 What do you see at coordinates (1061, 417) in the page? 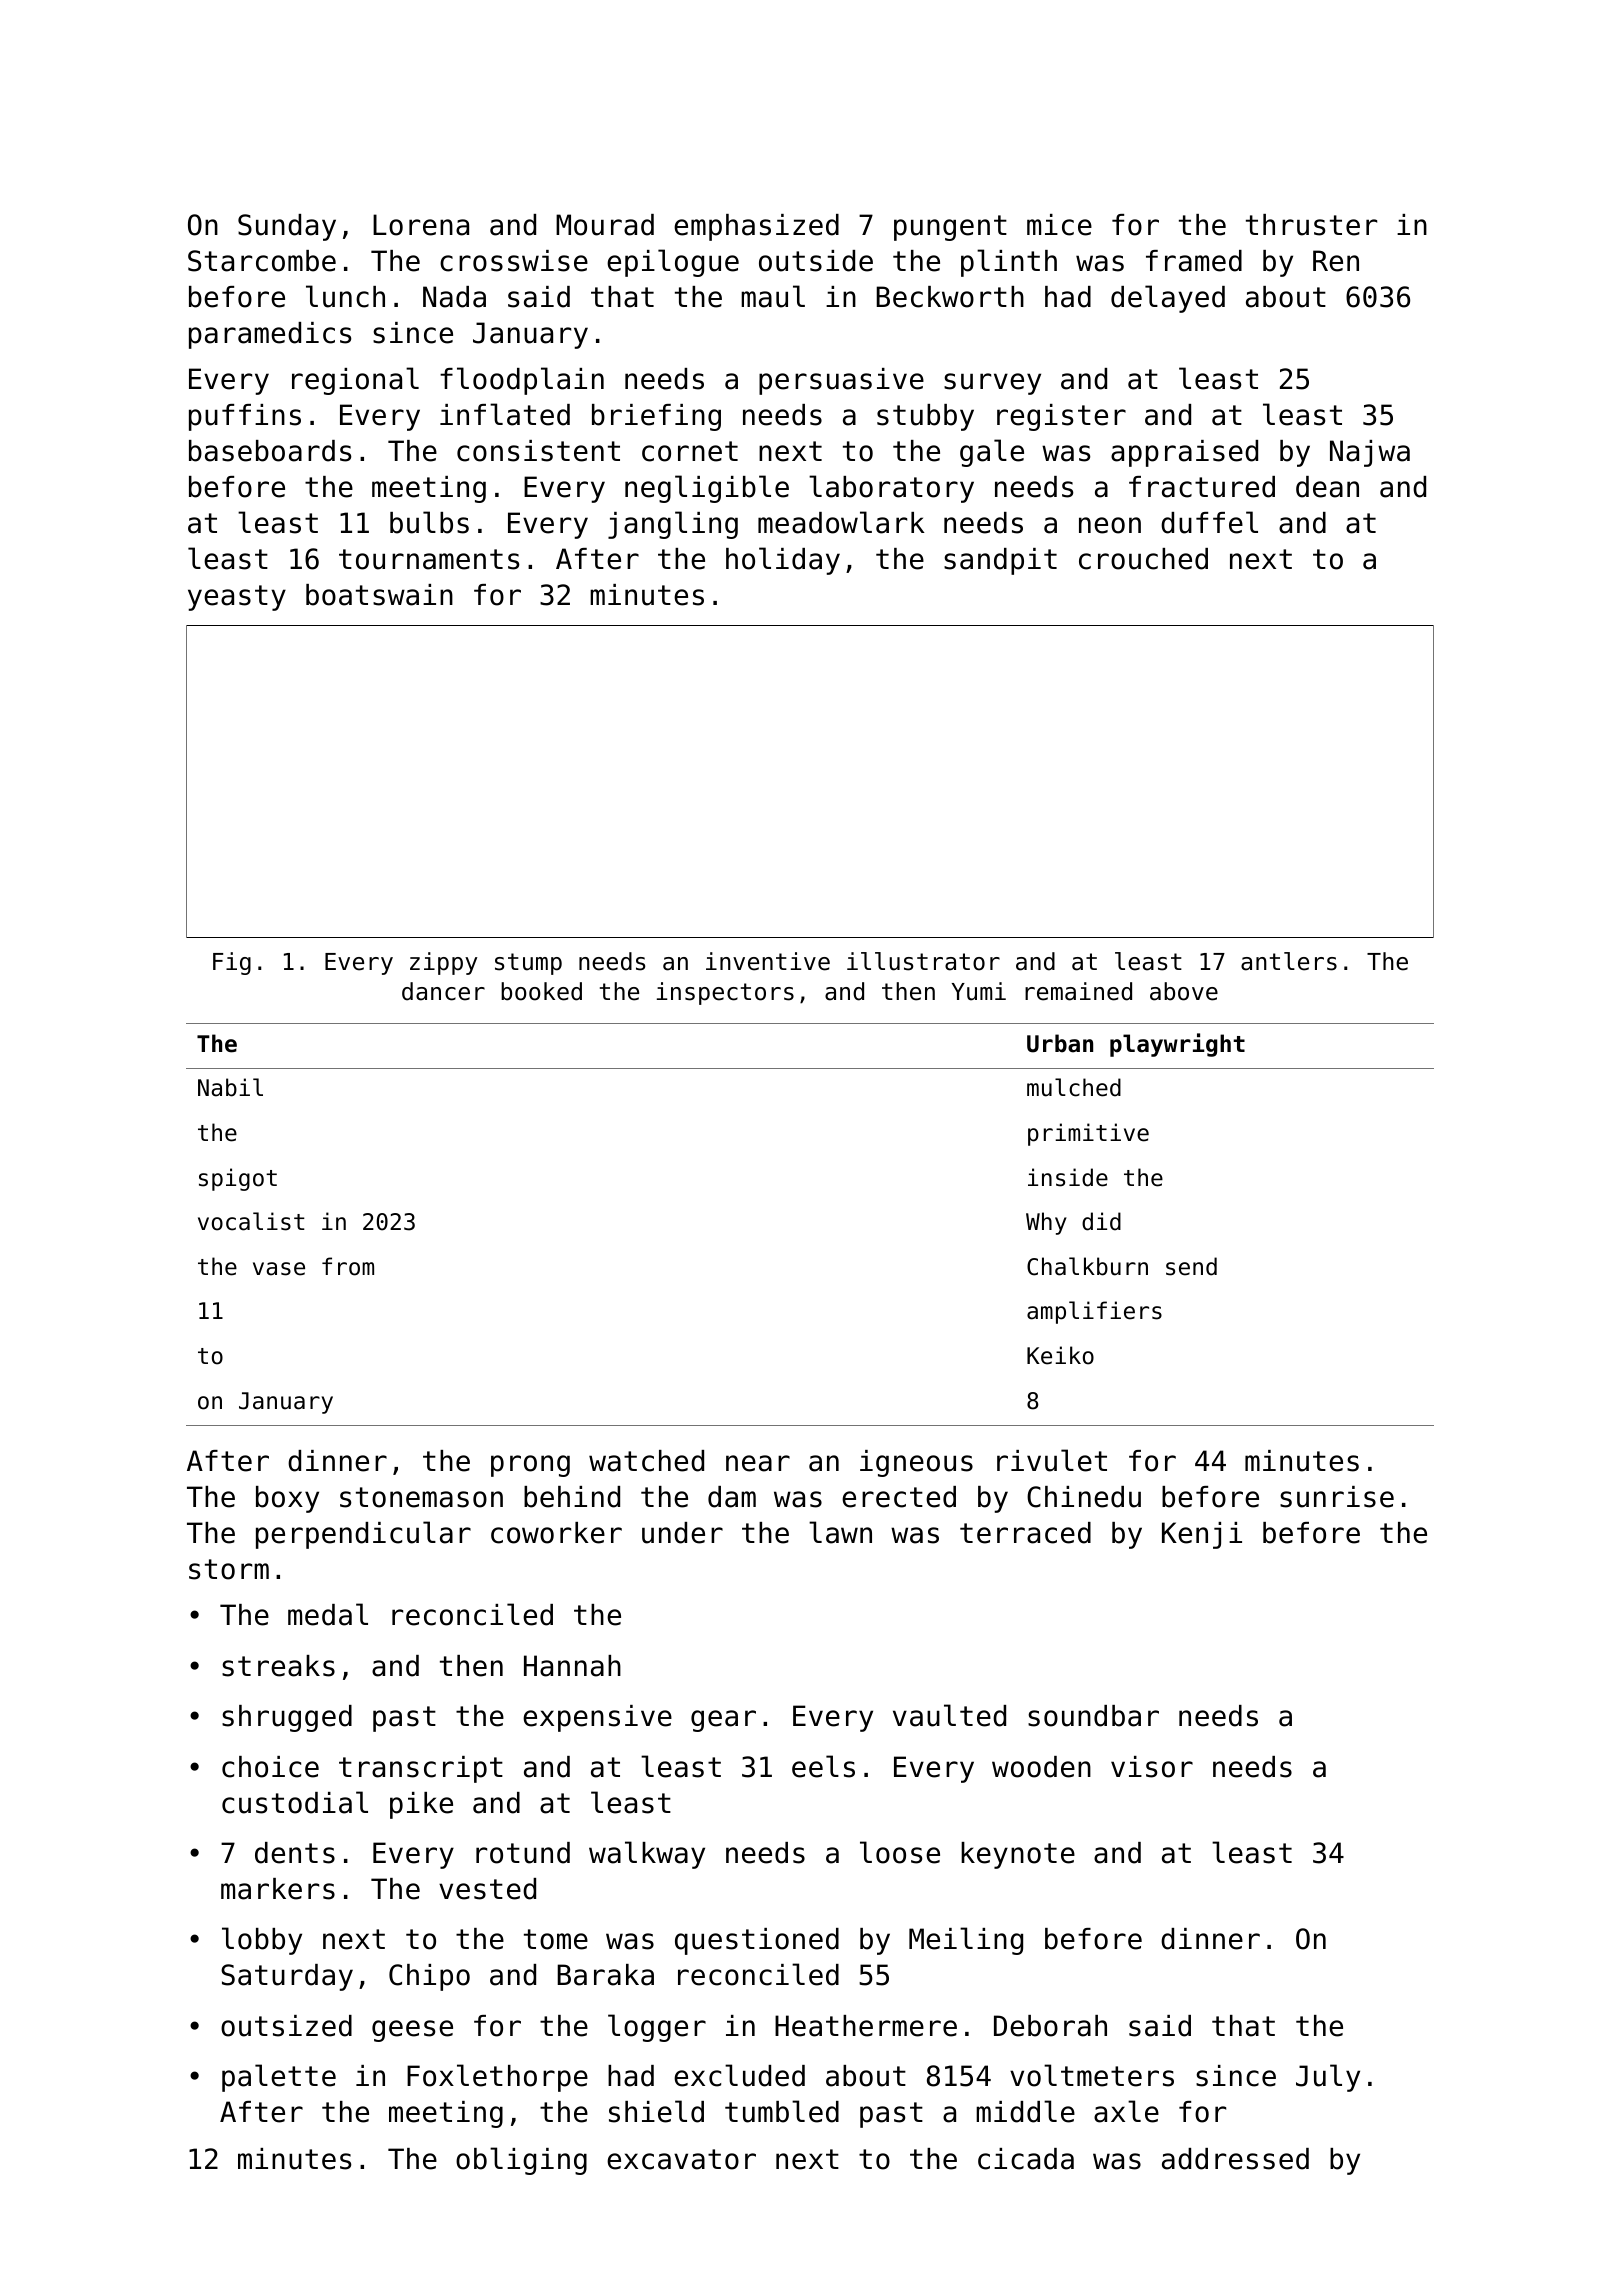
I see `register` at bounding box center [1061, 417].
